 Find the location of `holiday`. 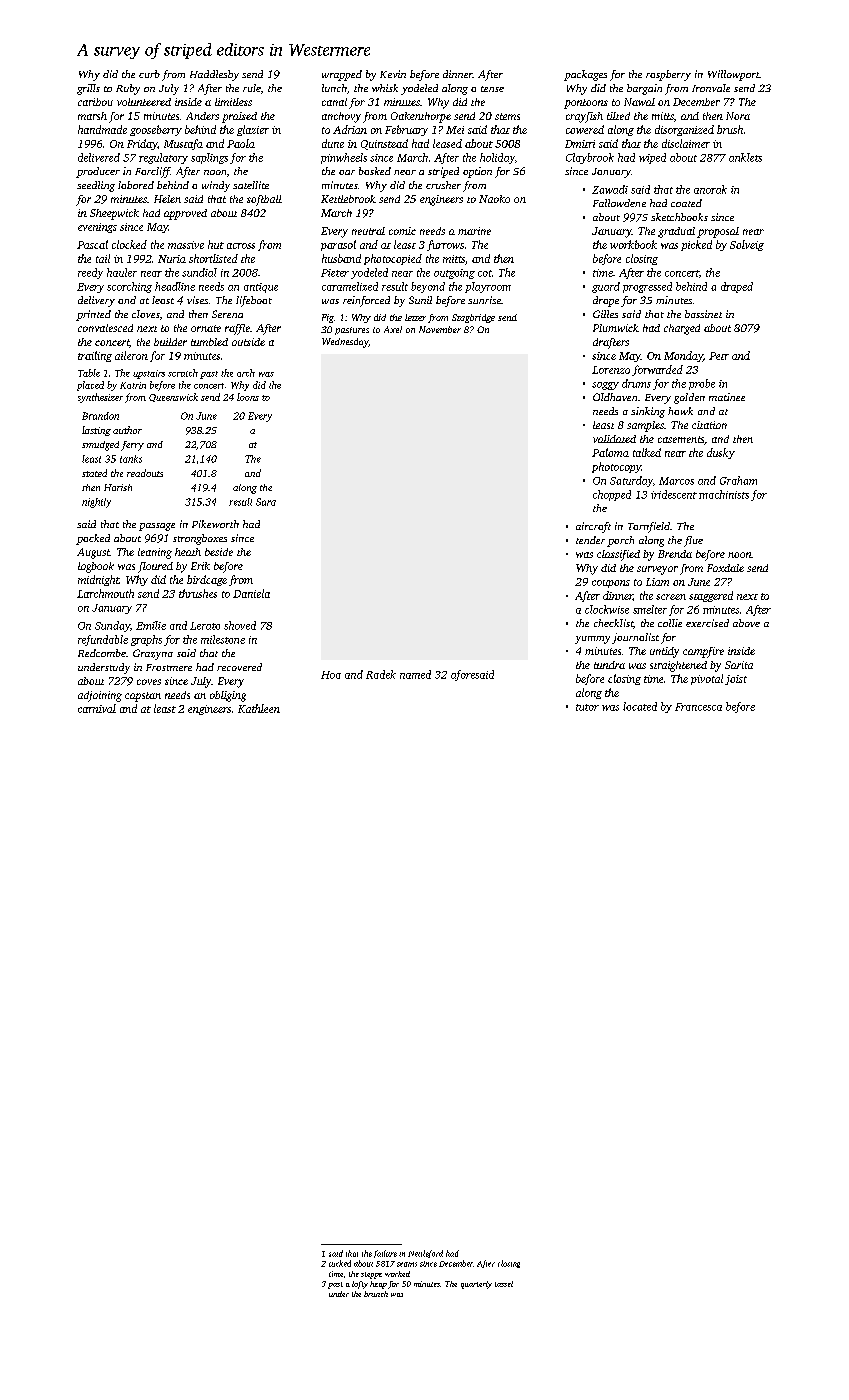

holiday is located at coordinates (497, 158).
